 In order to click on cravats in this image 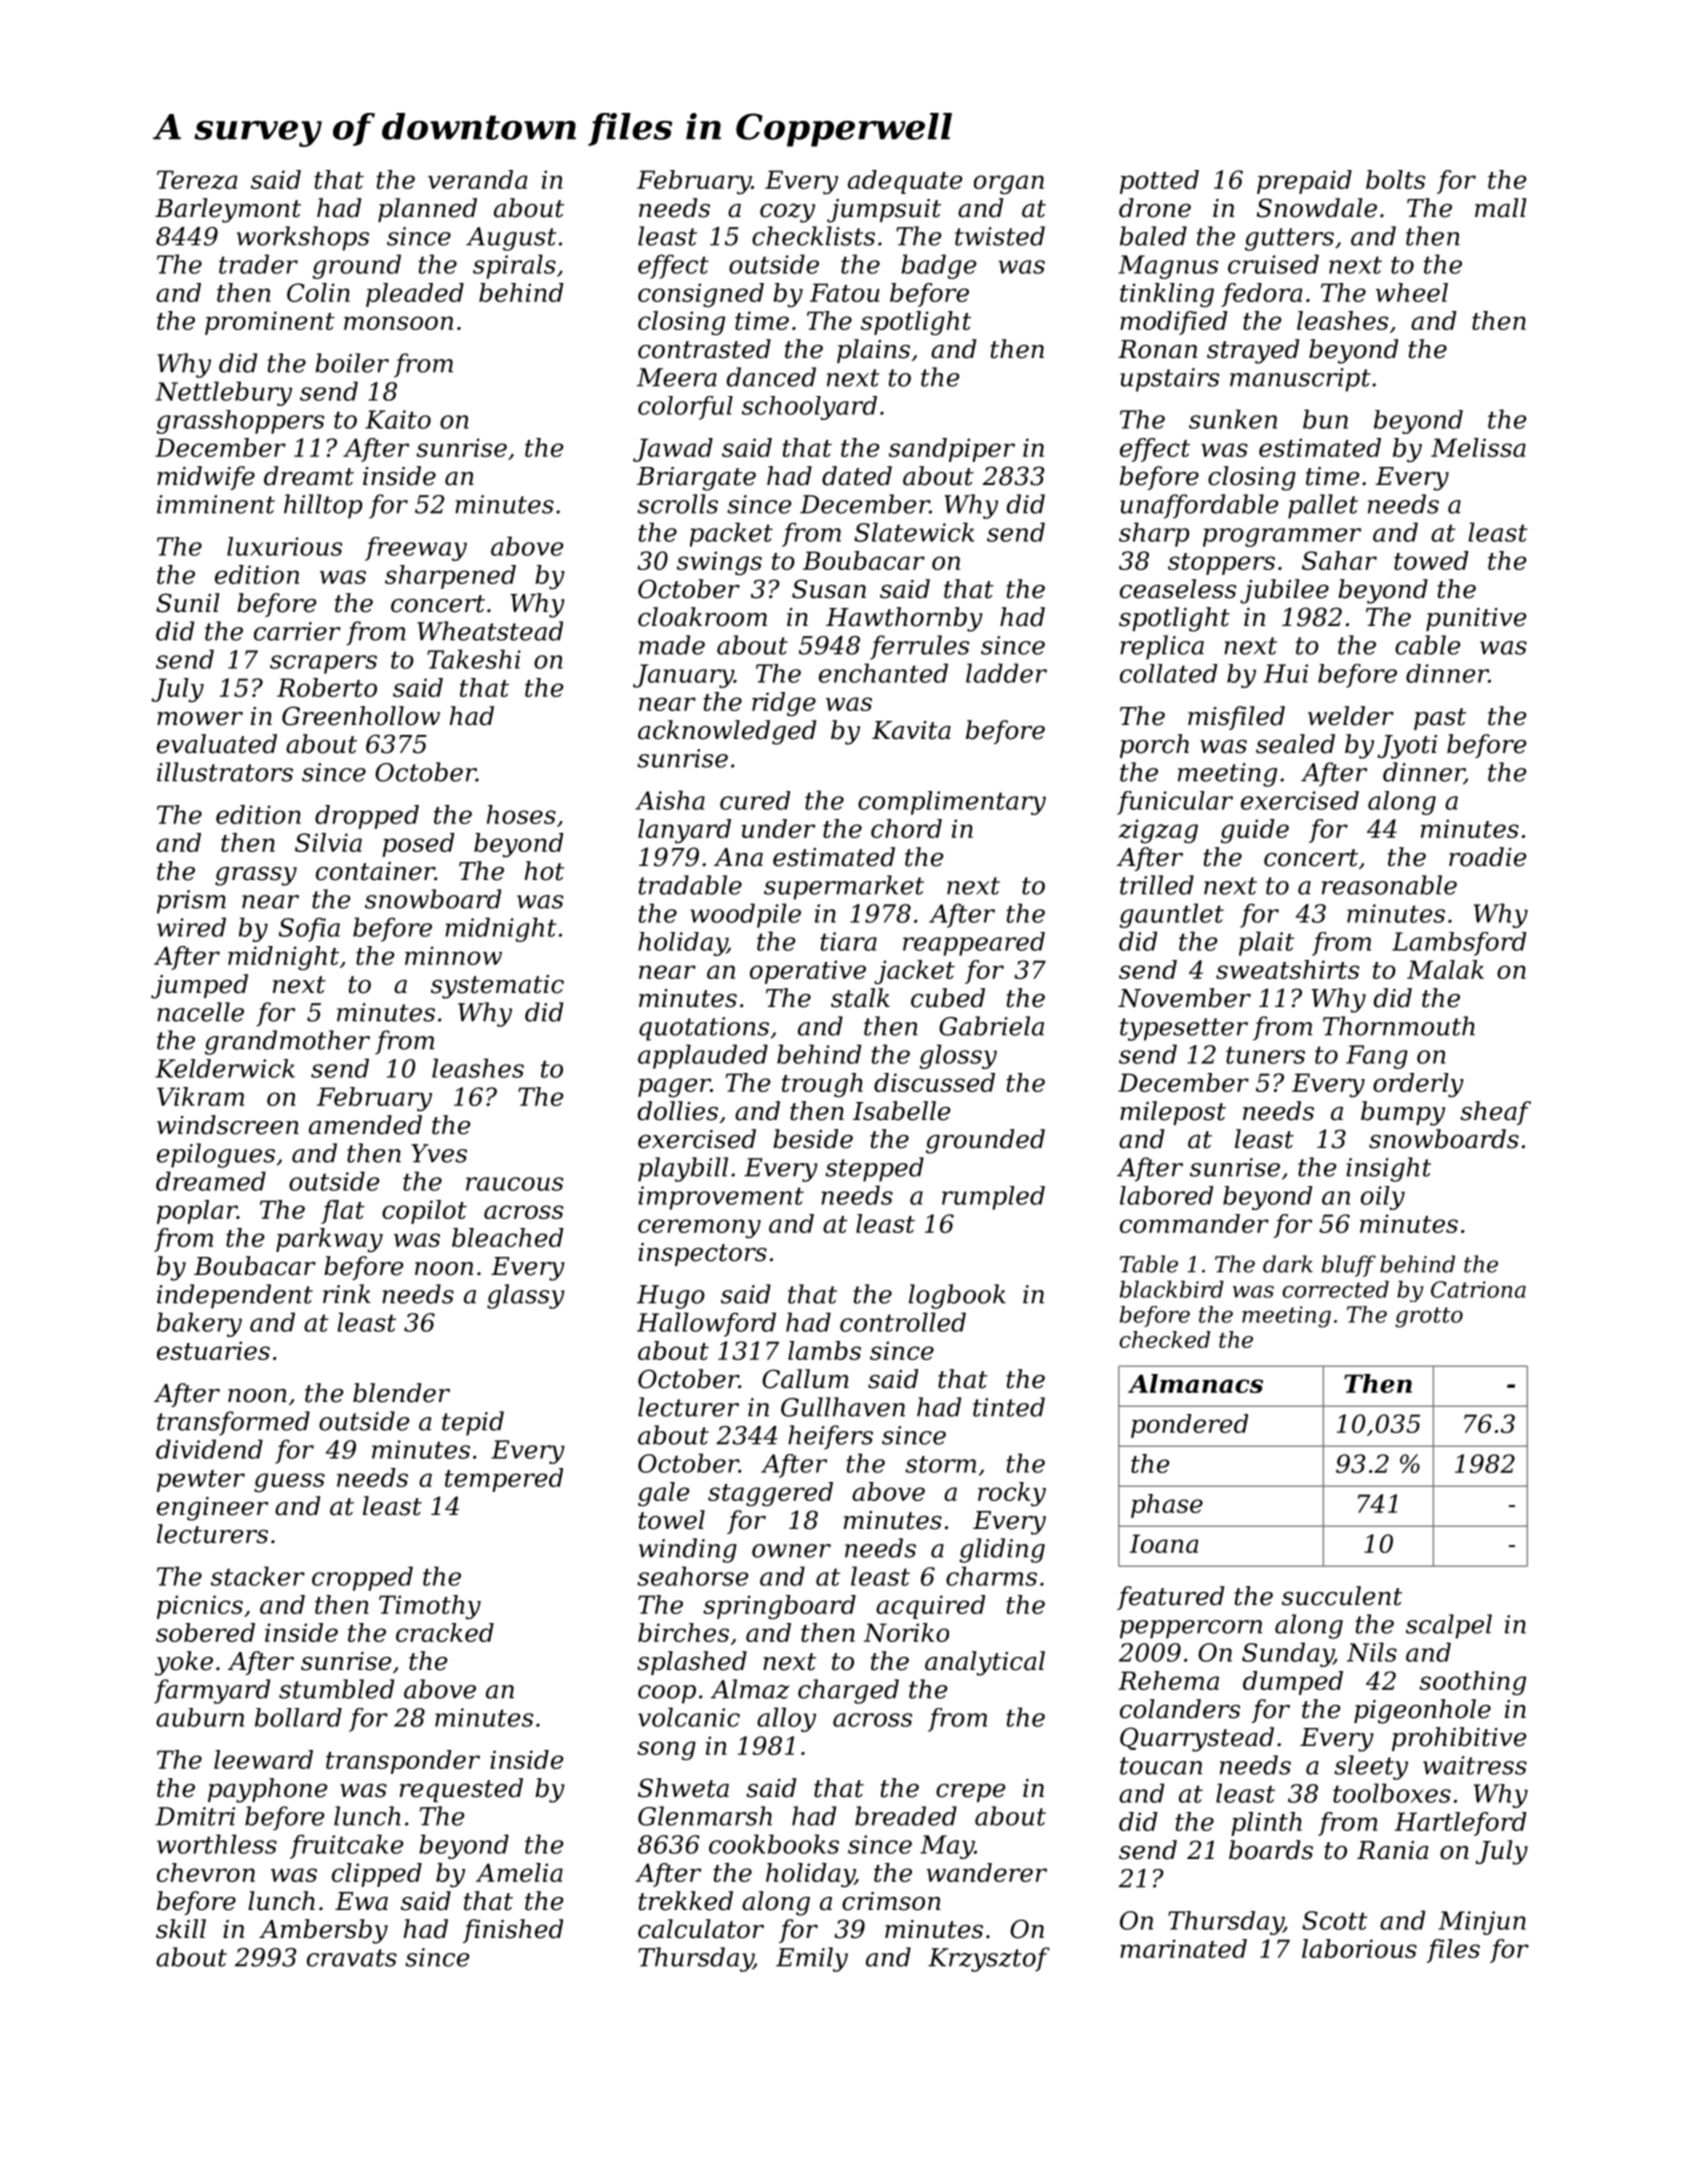, I will do `click(352, 1958)`.
